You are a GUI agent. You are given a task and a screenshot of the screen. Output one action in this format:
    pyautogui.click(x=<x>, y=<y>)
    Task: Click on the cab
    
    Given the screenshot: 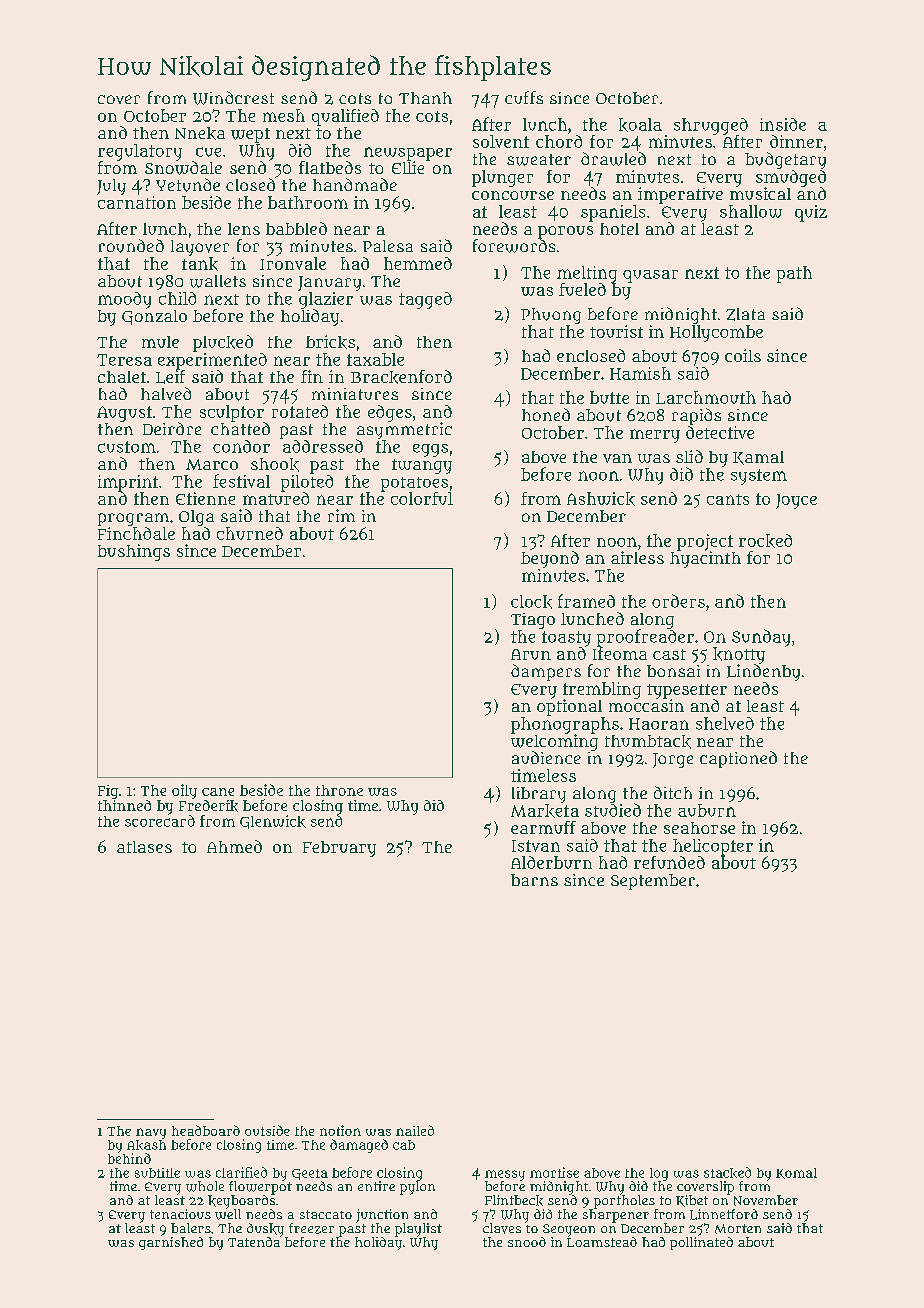 What is the action you would take?
    pyautogui.click(x=404, y=1145)
